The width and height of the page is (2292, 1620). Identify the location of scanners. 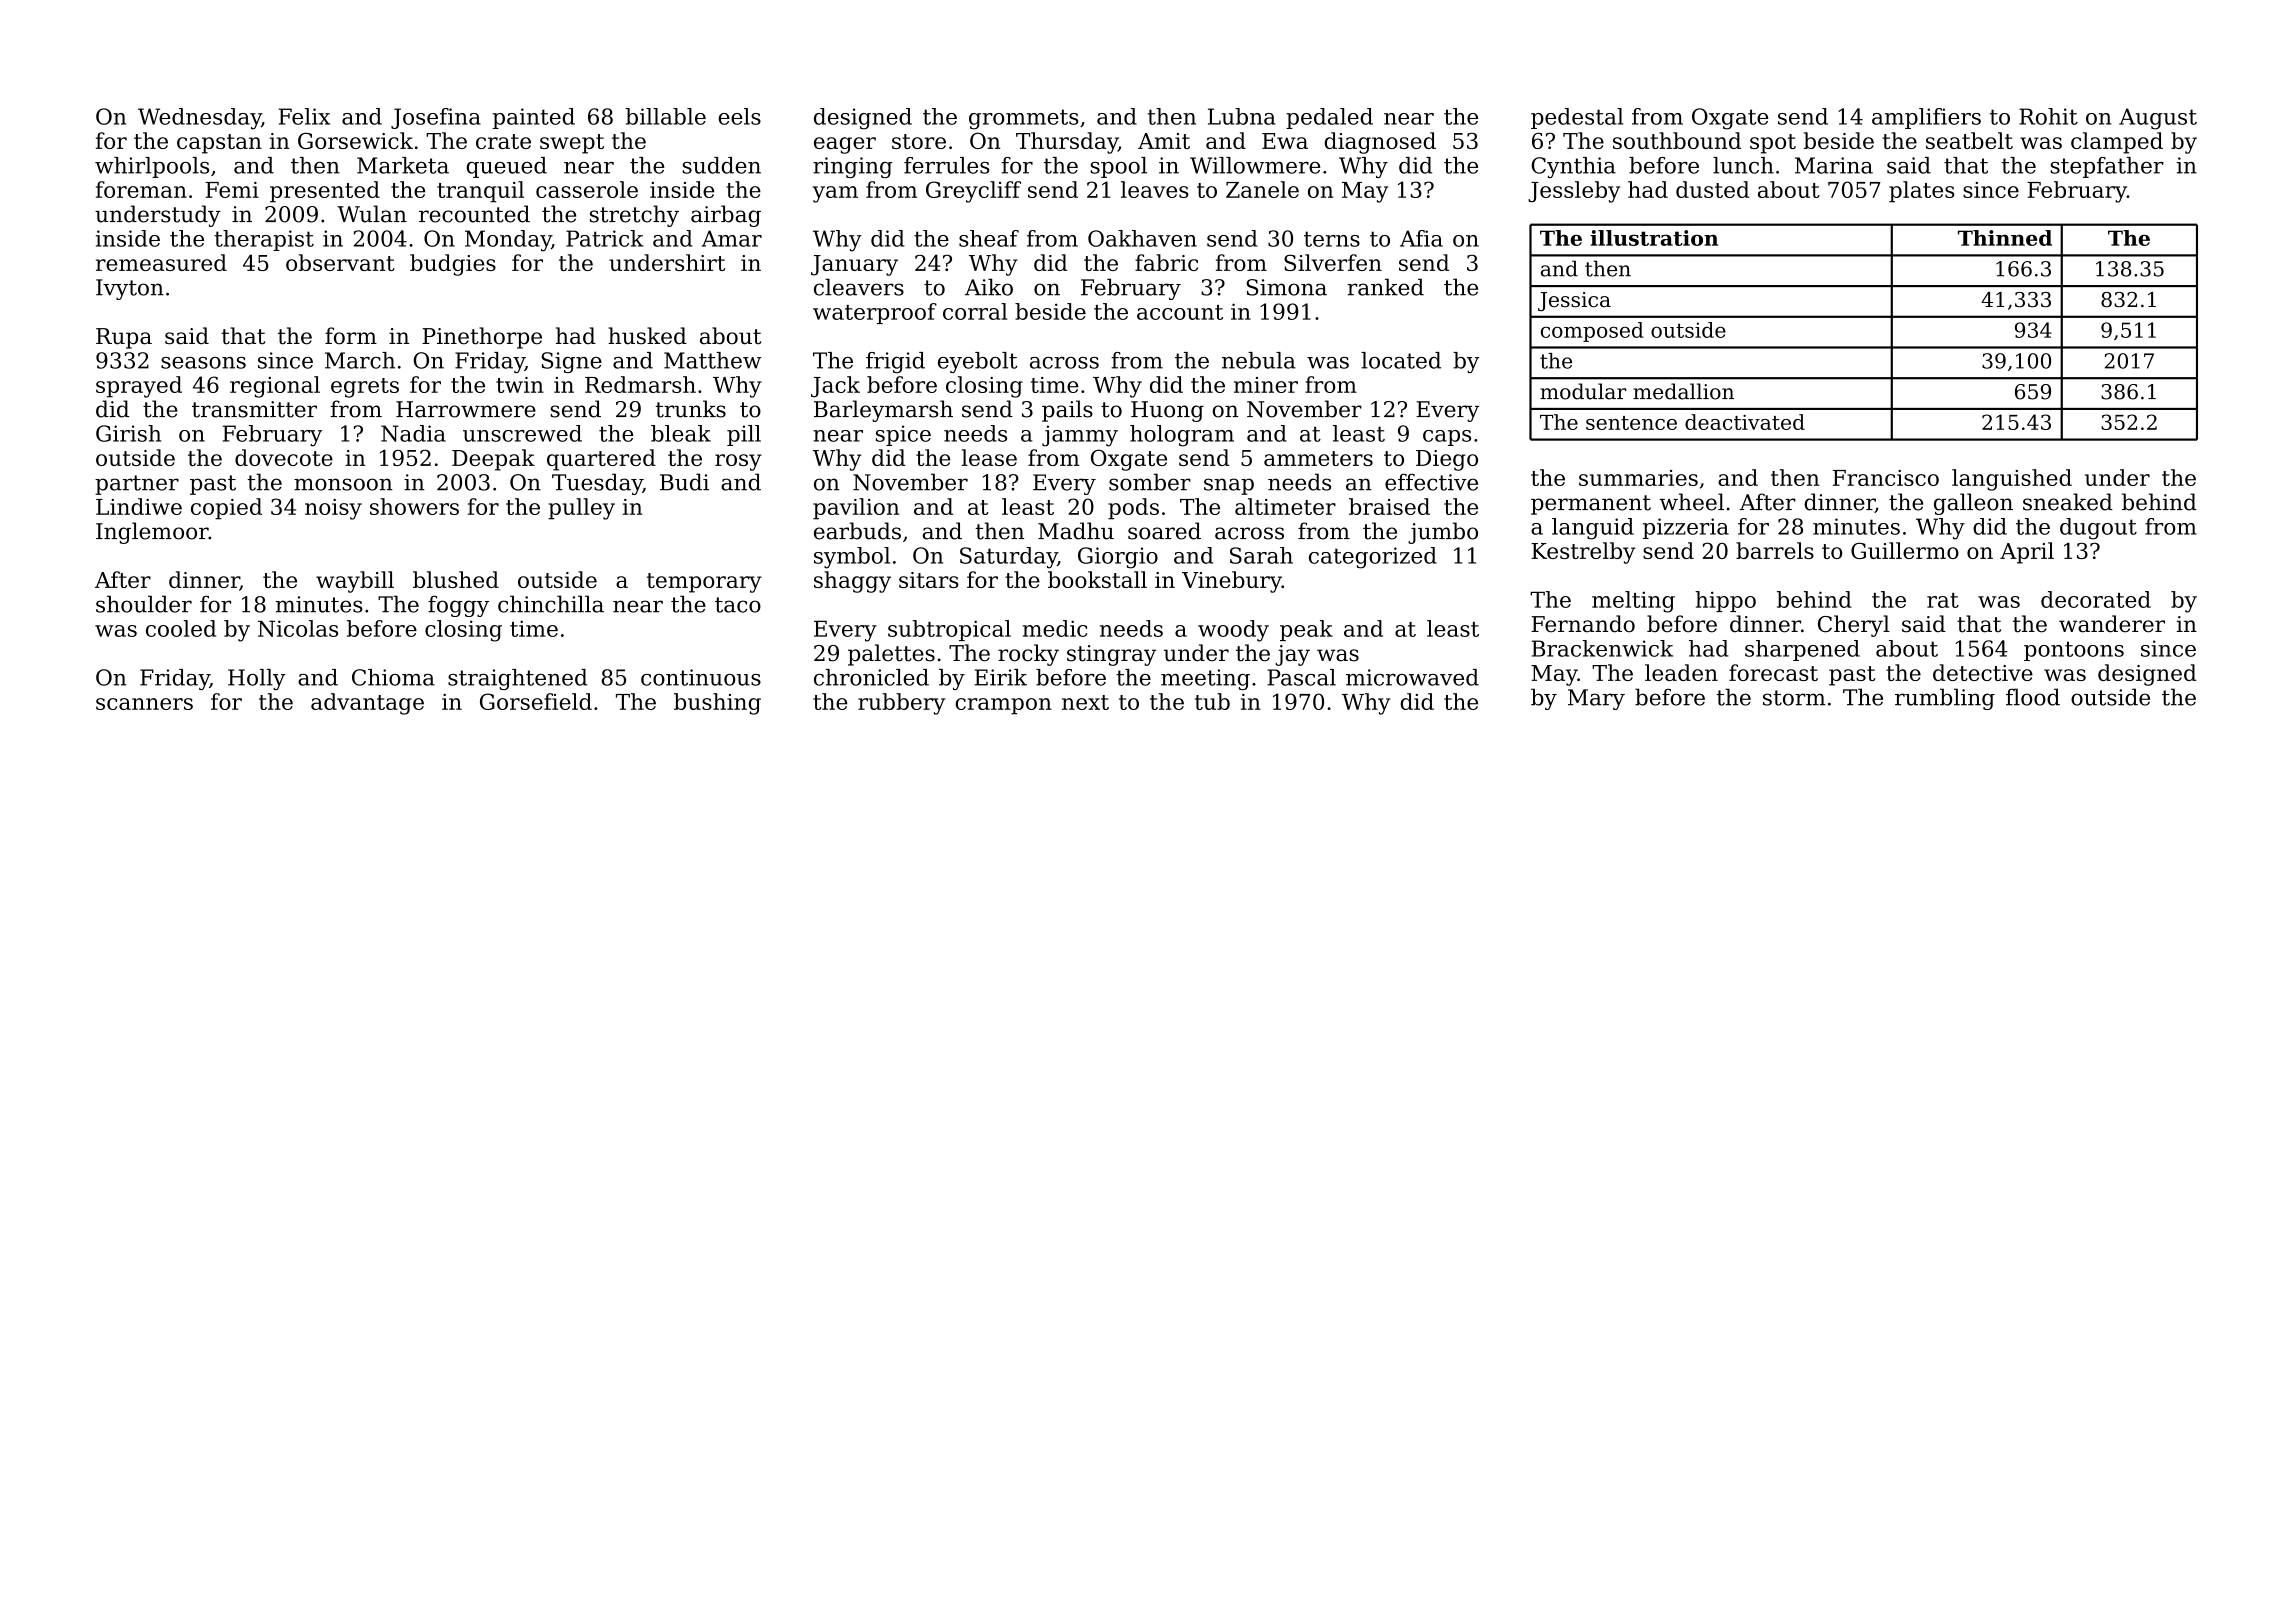
(144, 704).
